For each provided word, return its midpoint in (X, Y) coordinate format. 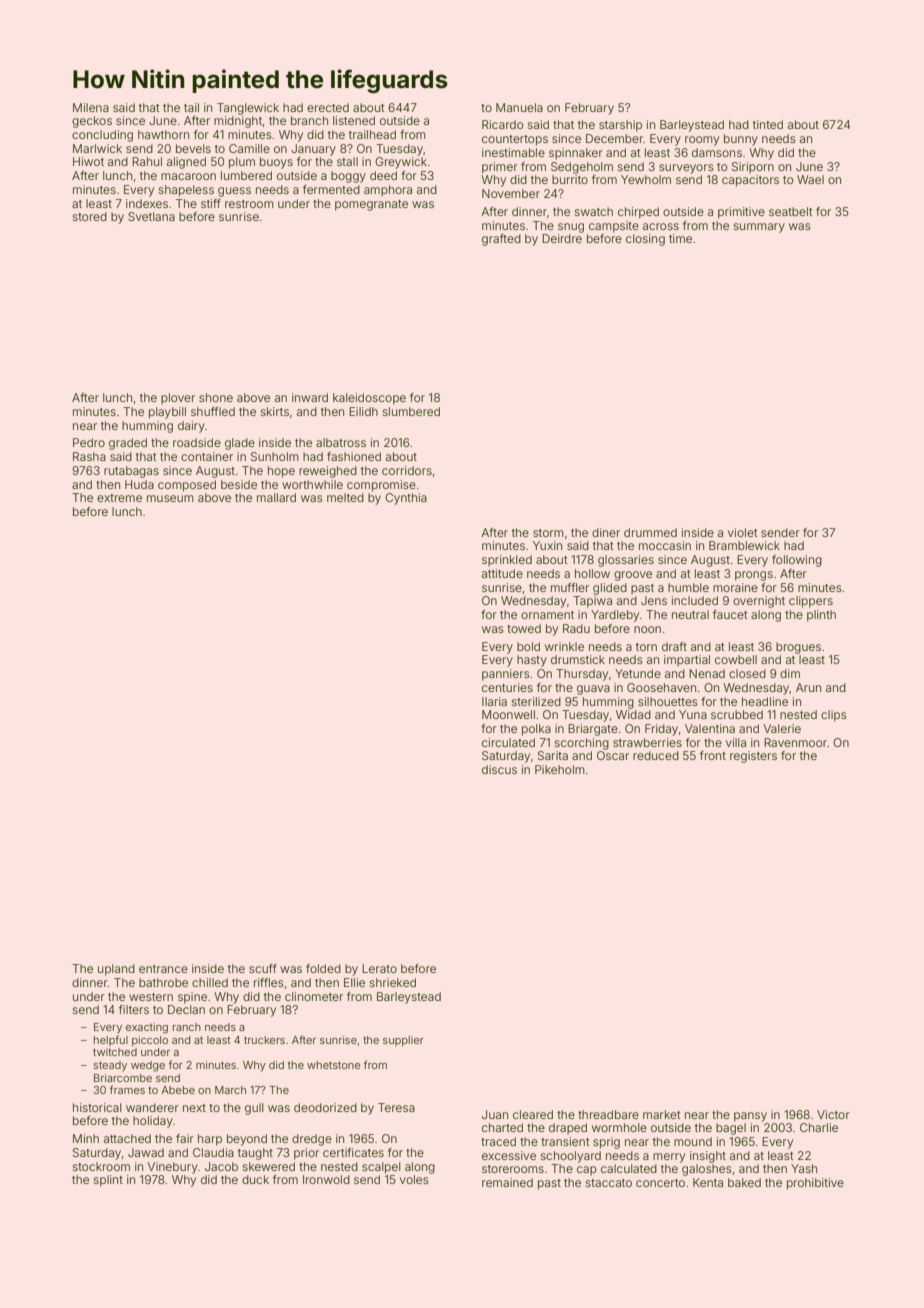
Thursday (582, 675)
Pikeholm (560, 769)
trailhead (372, 134)
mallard (276, 497)
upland (116, 970)
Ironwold (326, 1179)
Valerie (782, 728)
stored (90, 216)
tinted (768, 124)
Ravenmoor (795, 742)
